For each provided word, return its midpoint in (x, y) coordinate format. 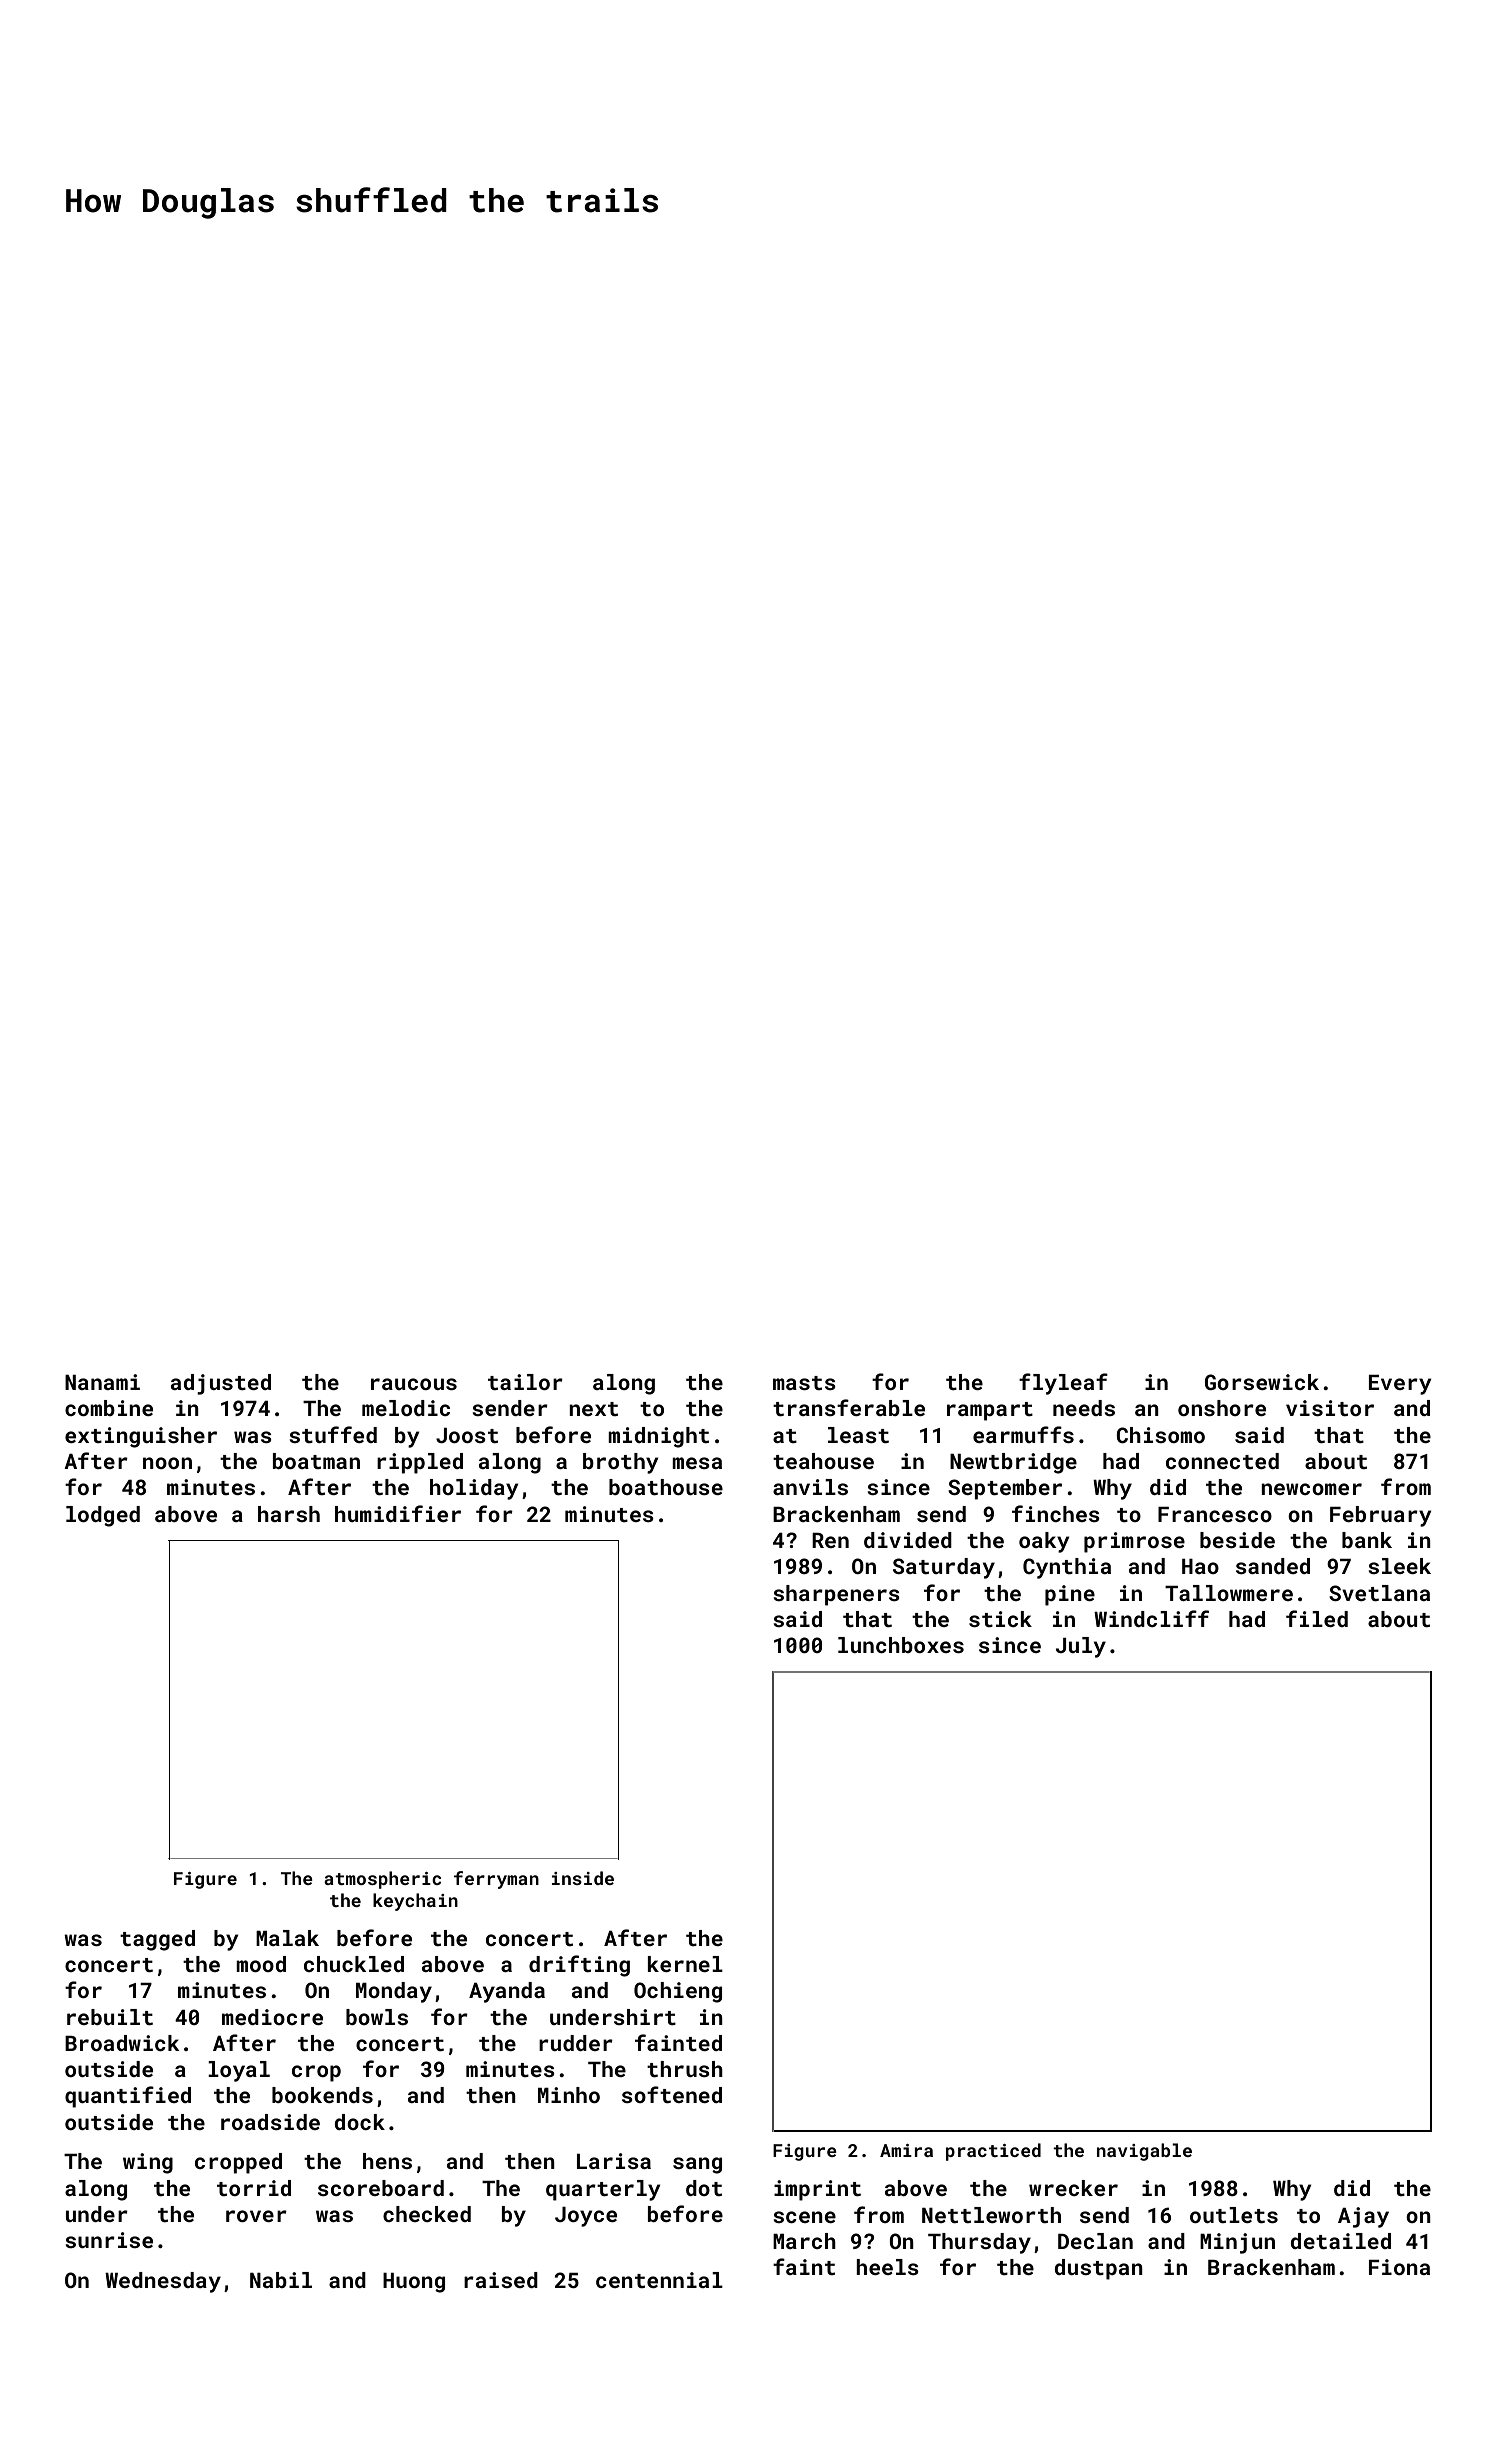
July (1081, 1647)
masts (804, 1383)
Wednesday (163, 2282)
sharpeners (837, 1595)
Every (1400, 1385)
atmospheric (382, 1880)
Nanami (102, 1382)
